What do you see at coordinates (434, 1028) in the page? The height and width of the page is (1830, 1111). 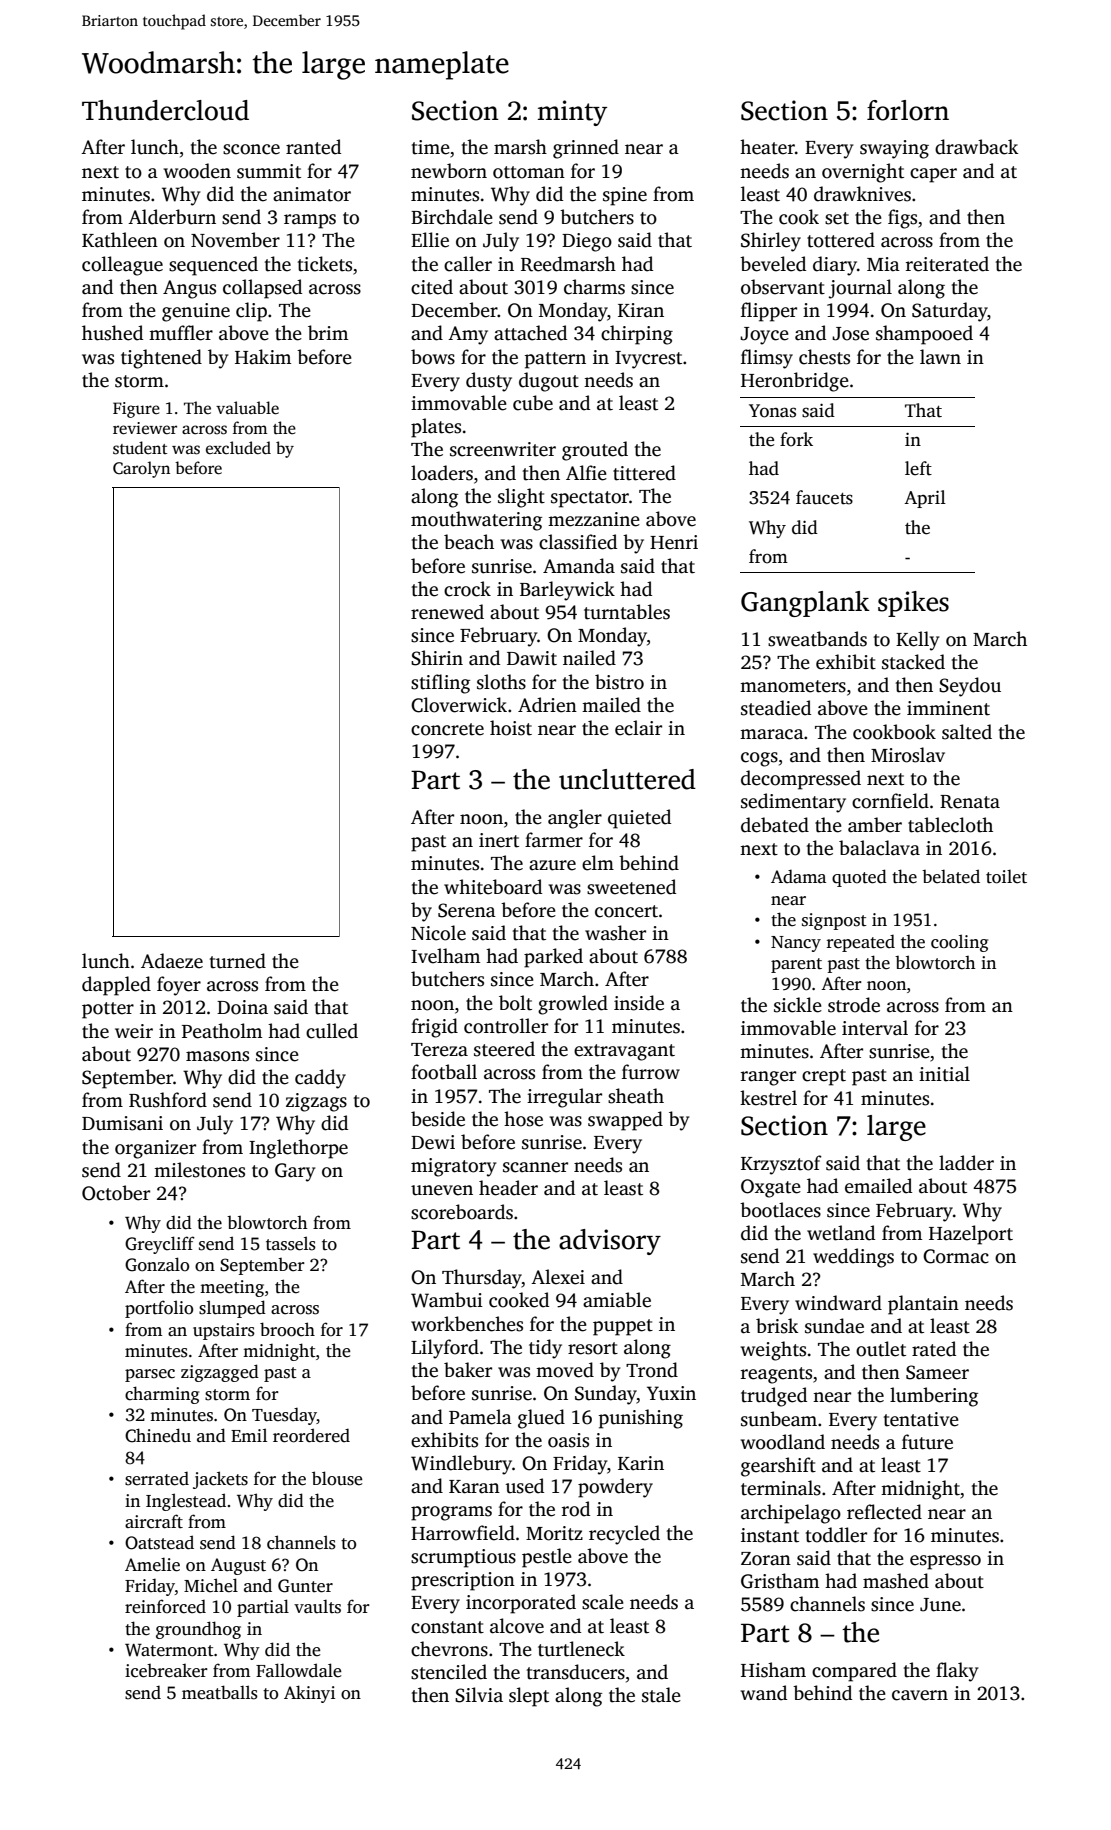 I see `frigid` at bounding box center [434, 1028].
